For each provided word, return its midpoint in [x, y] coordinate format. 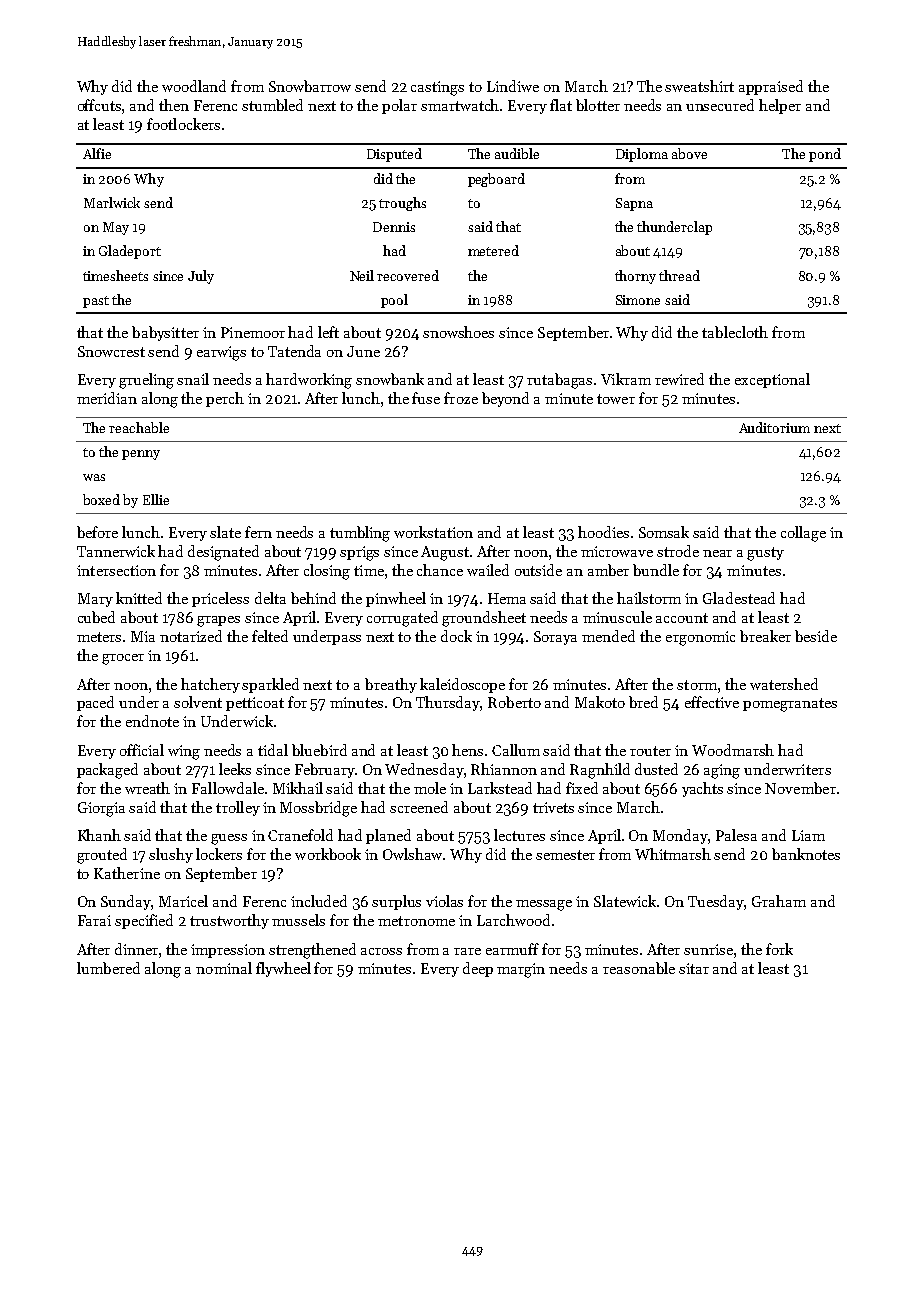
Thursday [448, 703]
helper [780, 106]
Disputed [394, 155]
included [319, 901]
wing [184, 752]
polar [399, 106]
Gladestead [739, 598]
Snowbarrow [310, 86]
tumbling [360, 534]
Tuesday [716, 902]
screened [419, 807]
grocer [123, 659]
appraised [771, 87]
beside [816, 636]
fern [258, 532]
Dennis [394, 227]
